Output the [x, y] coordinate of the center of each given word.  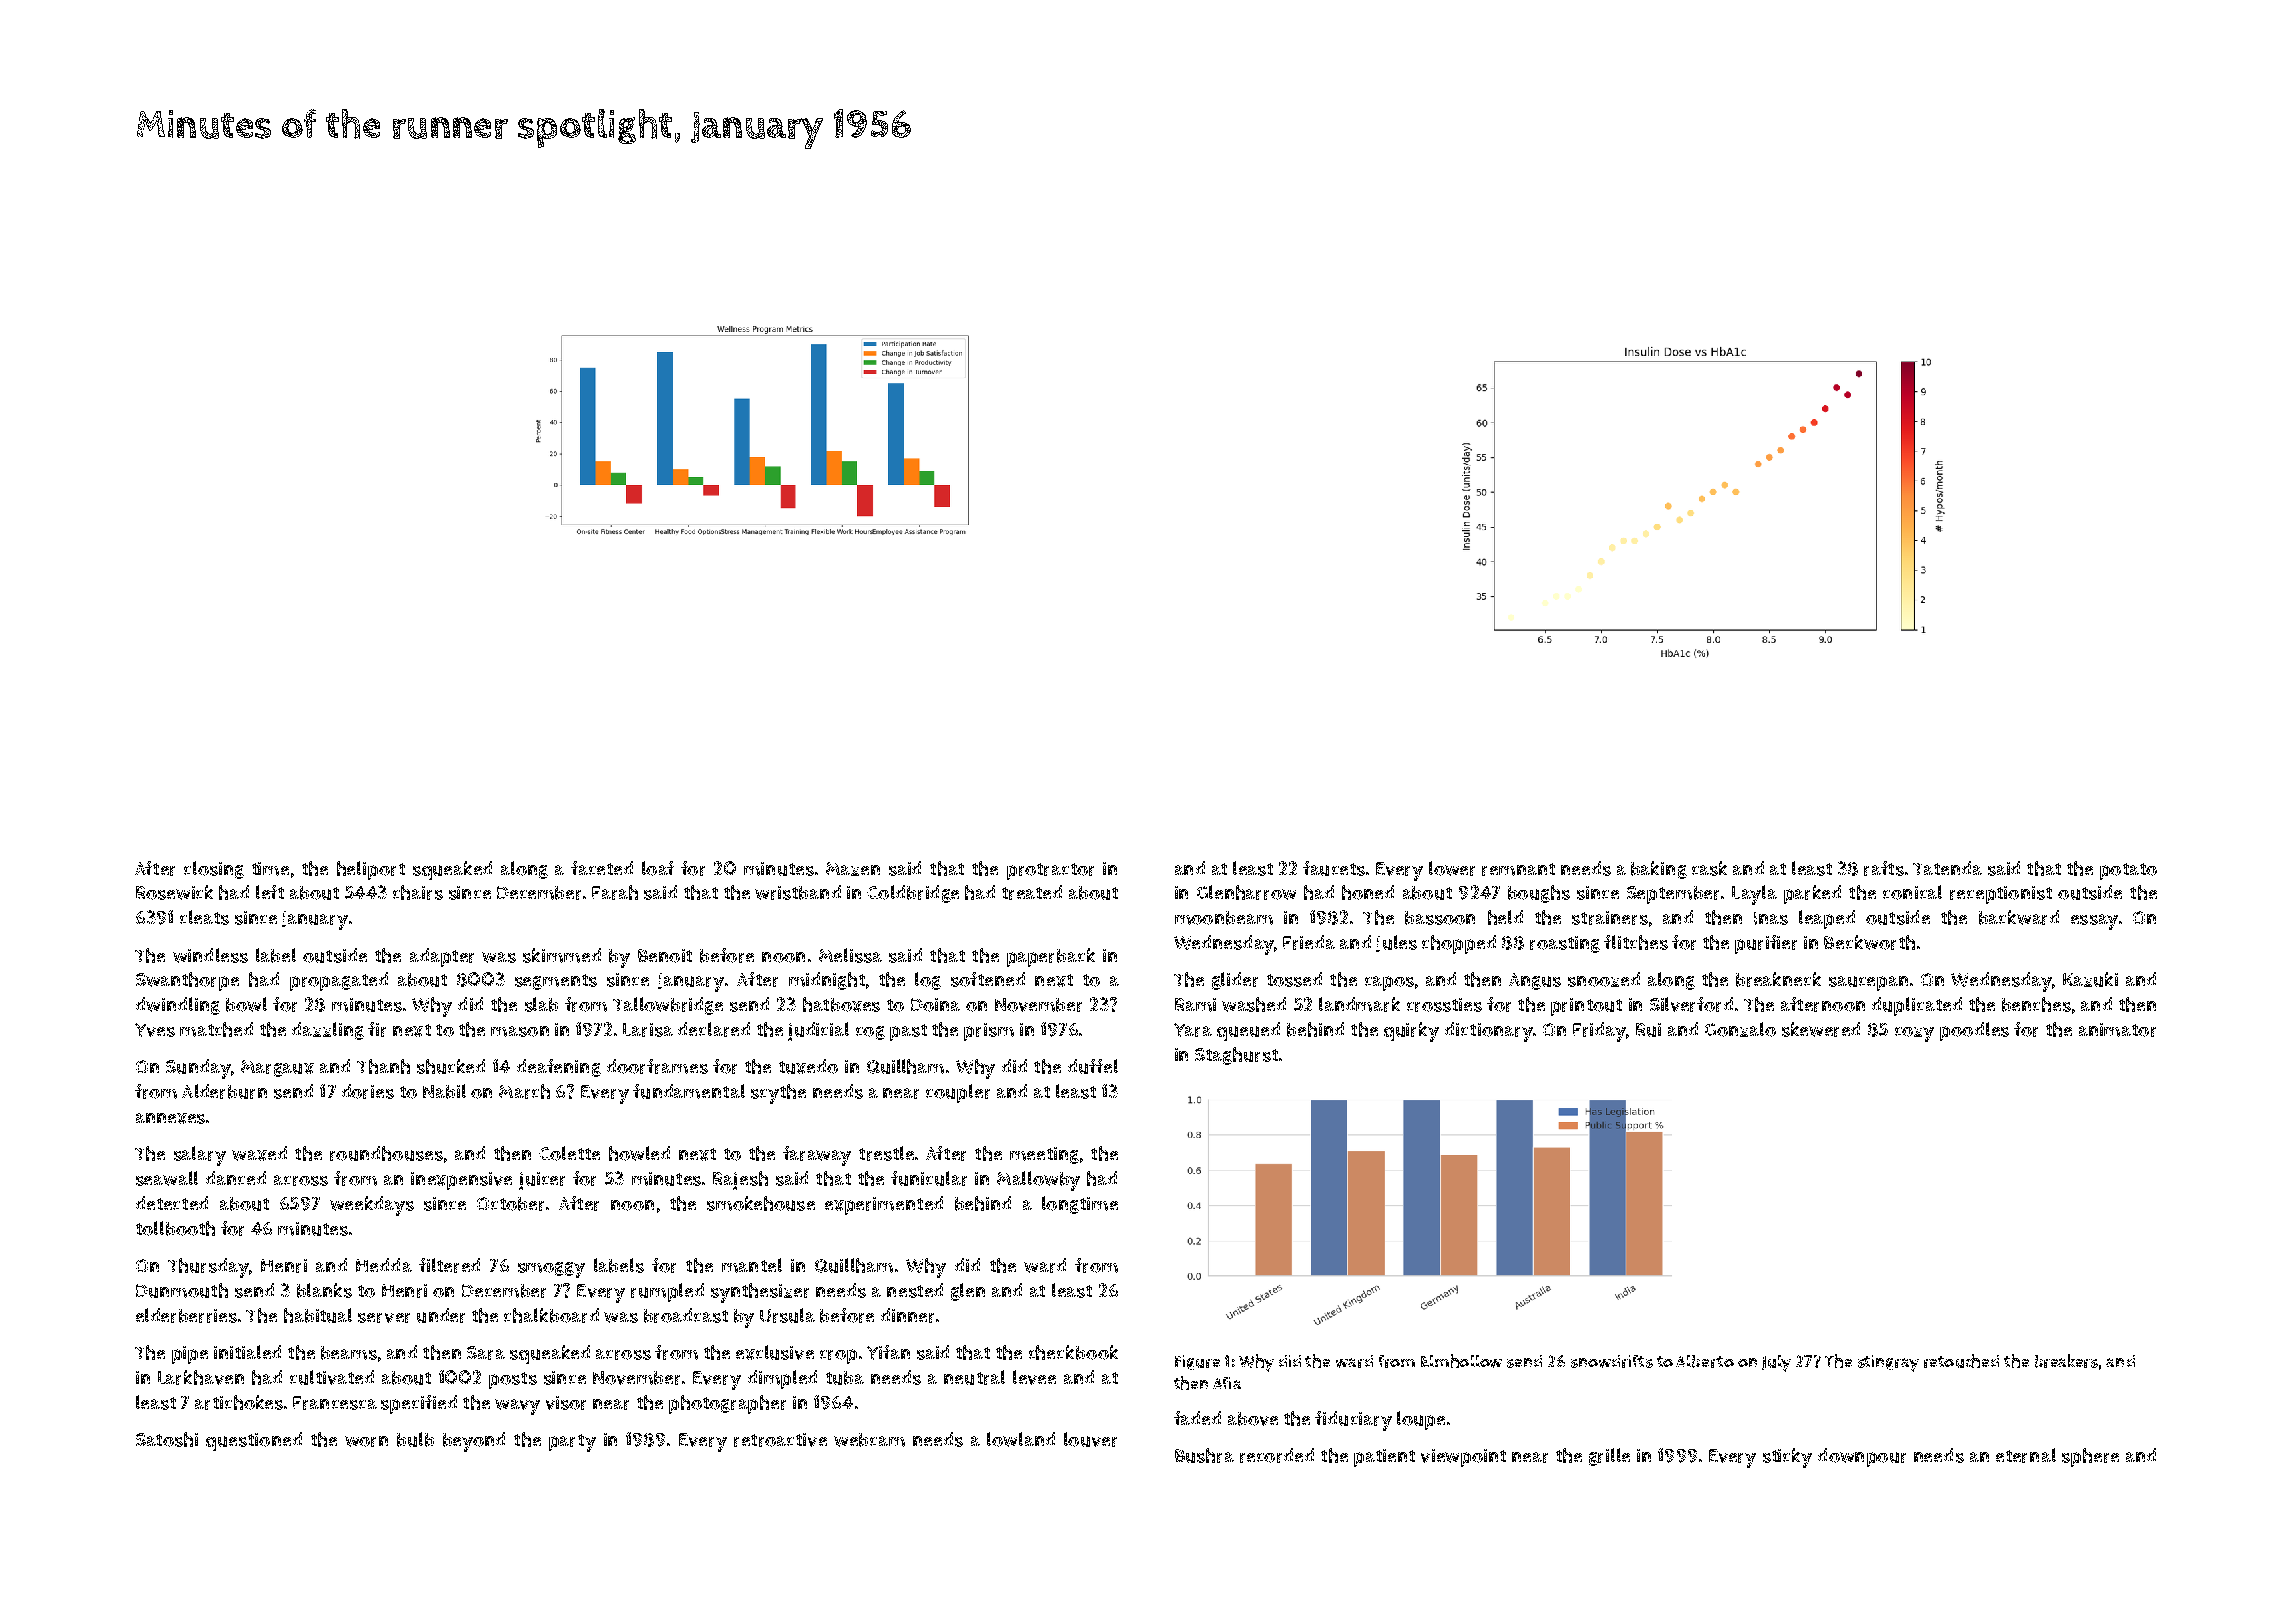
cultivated [332, 1377]
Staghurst [1236, 1056]
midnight [827, 981]
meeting [1044, 1155]
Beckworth [1869, 942]
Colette [569, 1153]
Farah [615, 892]
